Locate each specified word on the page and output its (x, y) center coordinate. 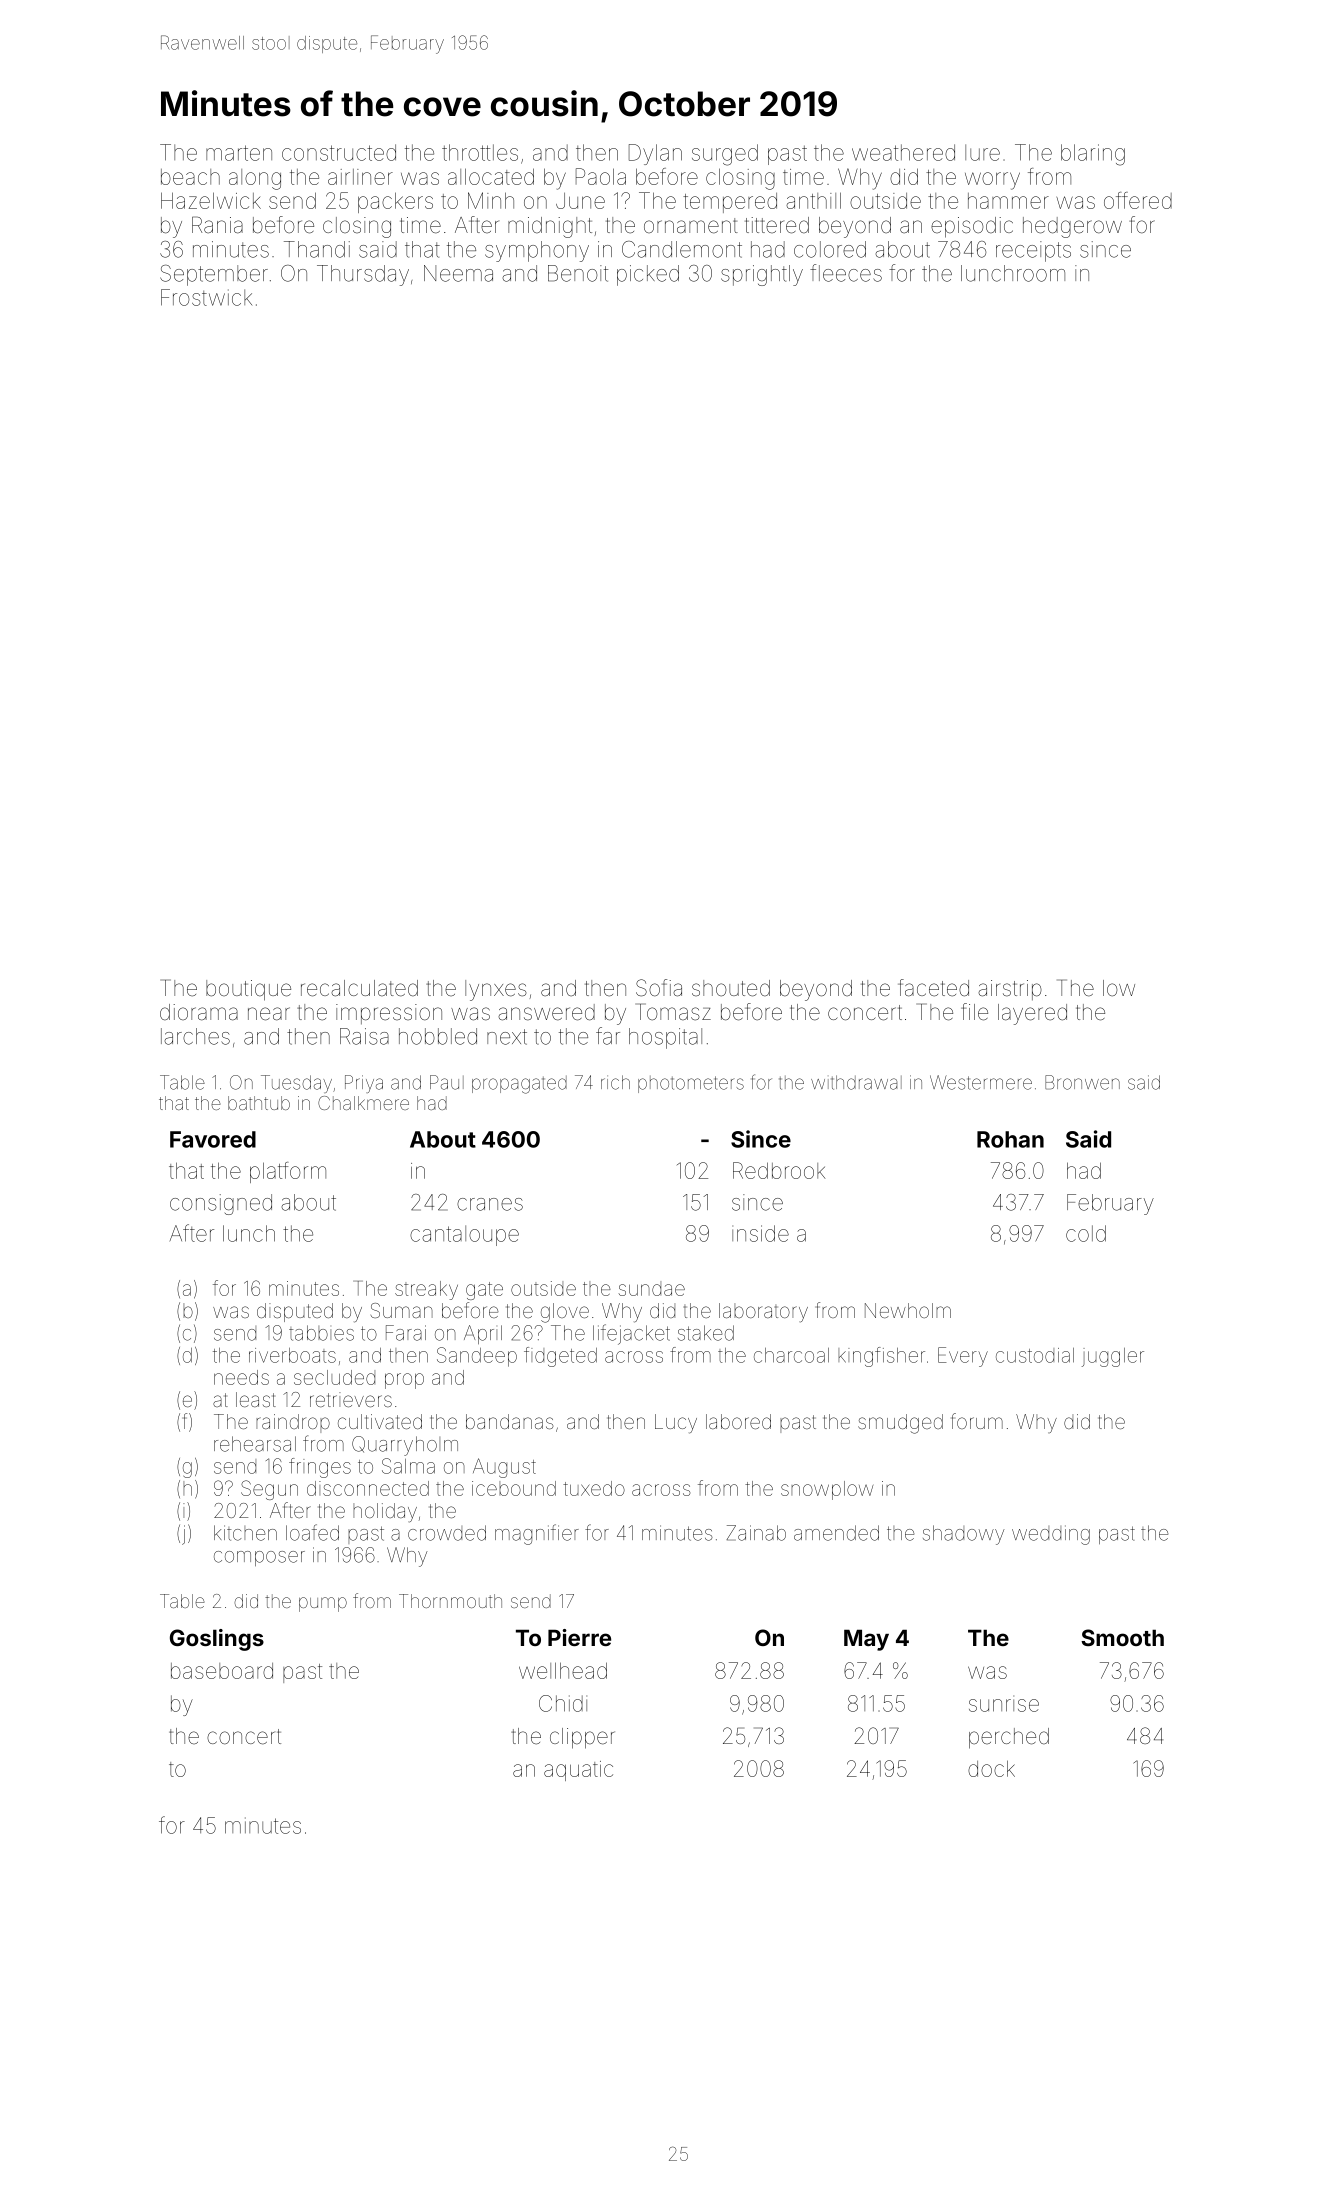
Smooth (1122, 1637)
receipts (1033, 251)
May (866, 1640)
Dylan (655, 154)
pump (323, 1604)
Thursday (363, 275)
